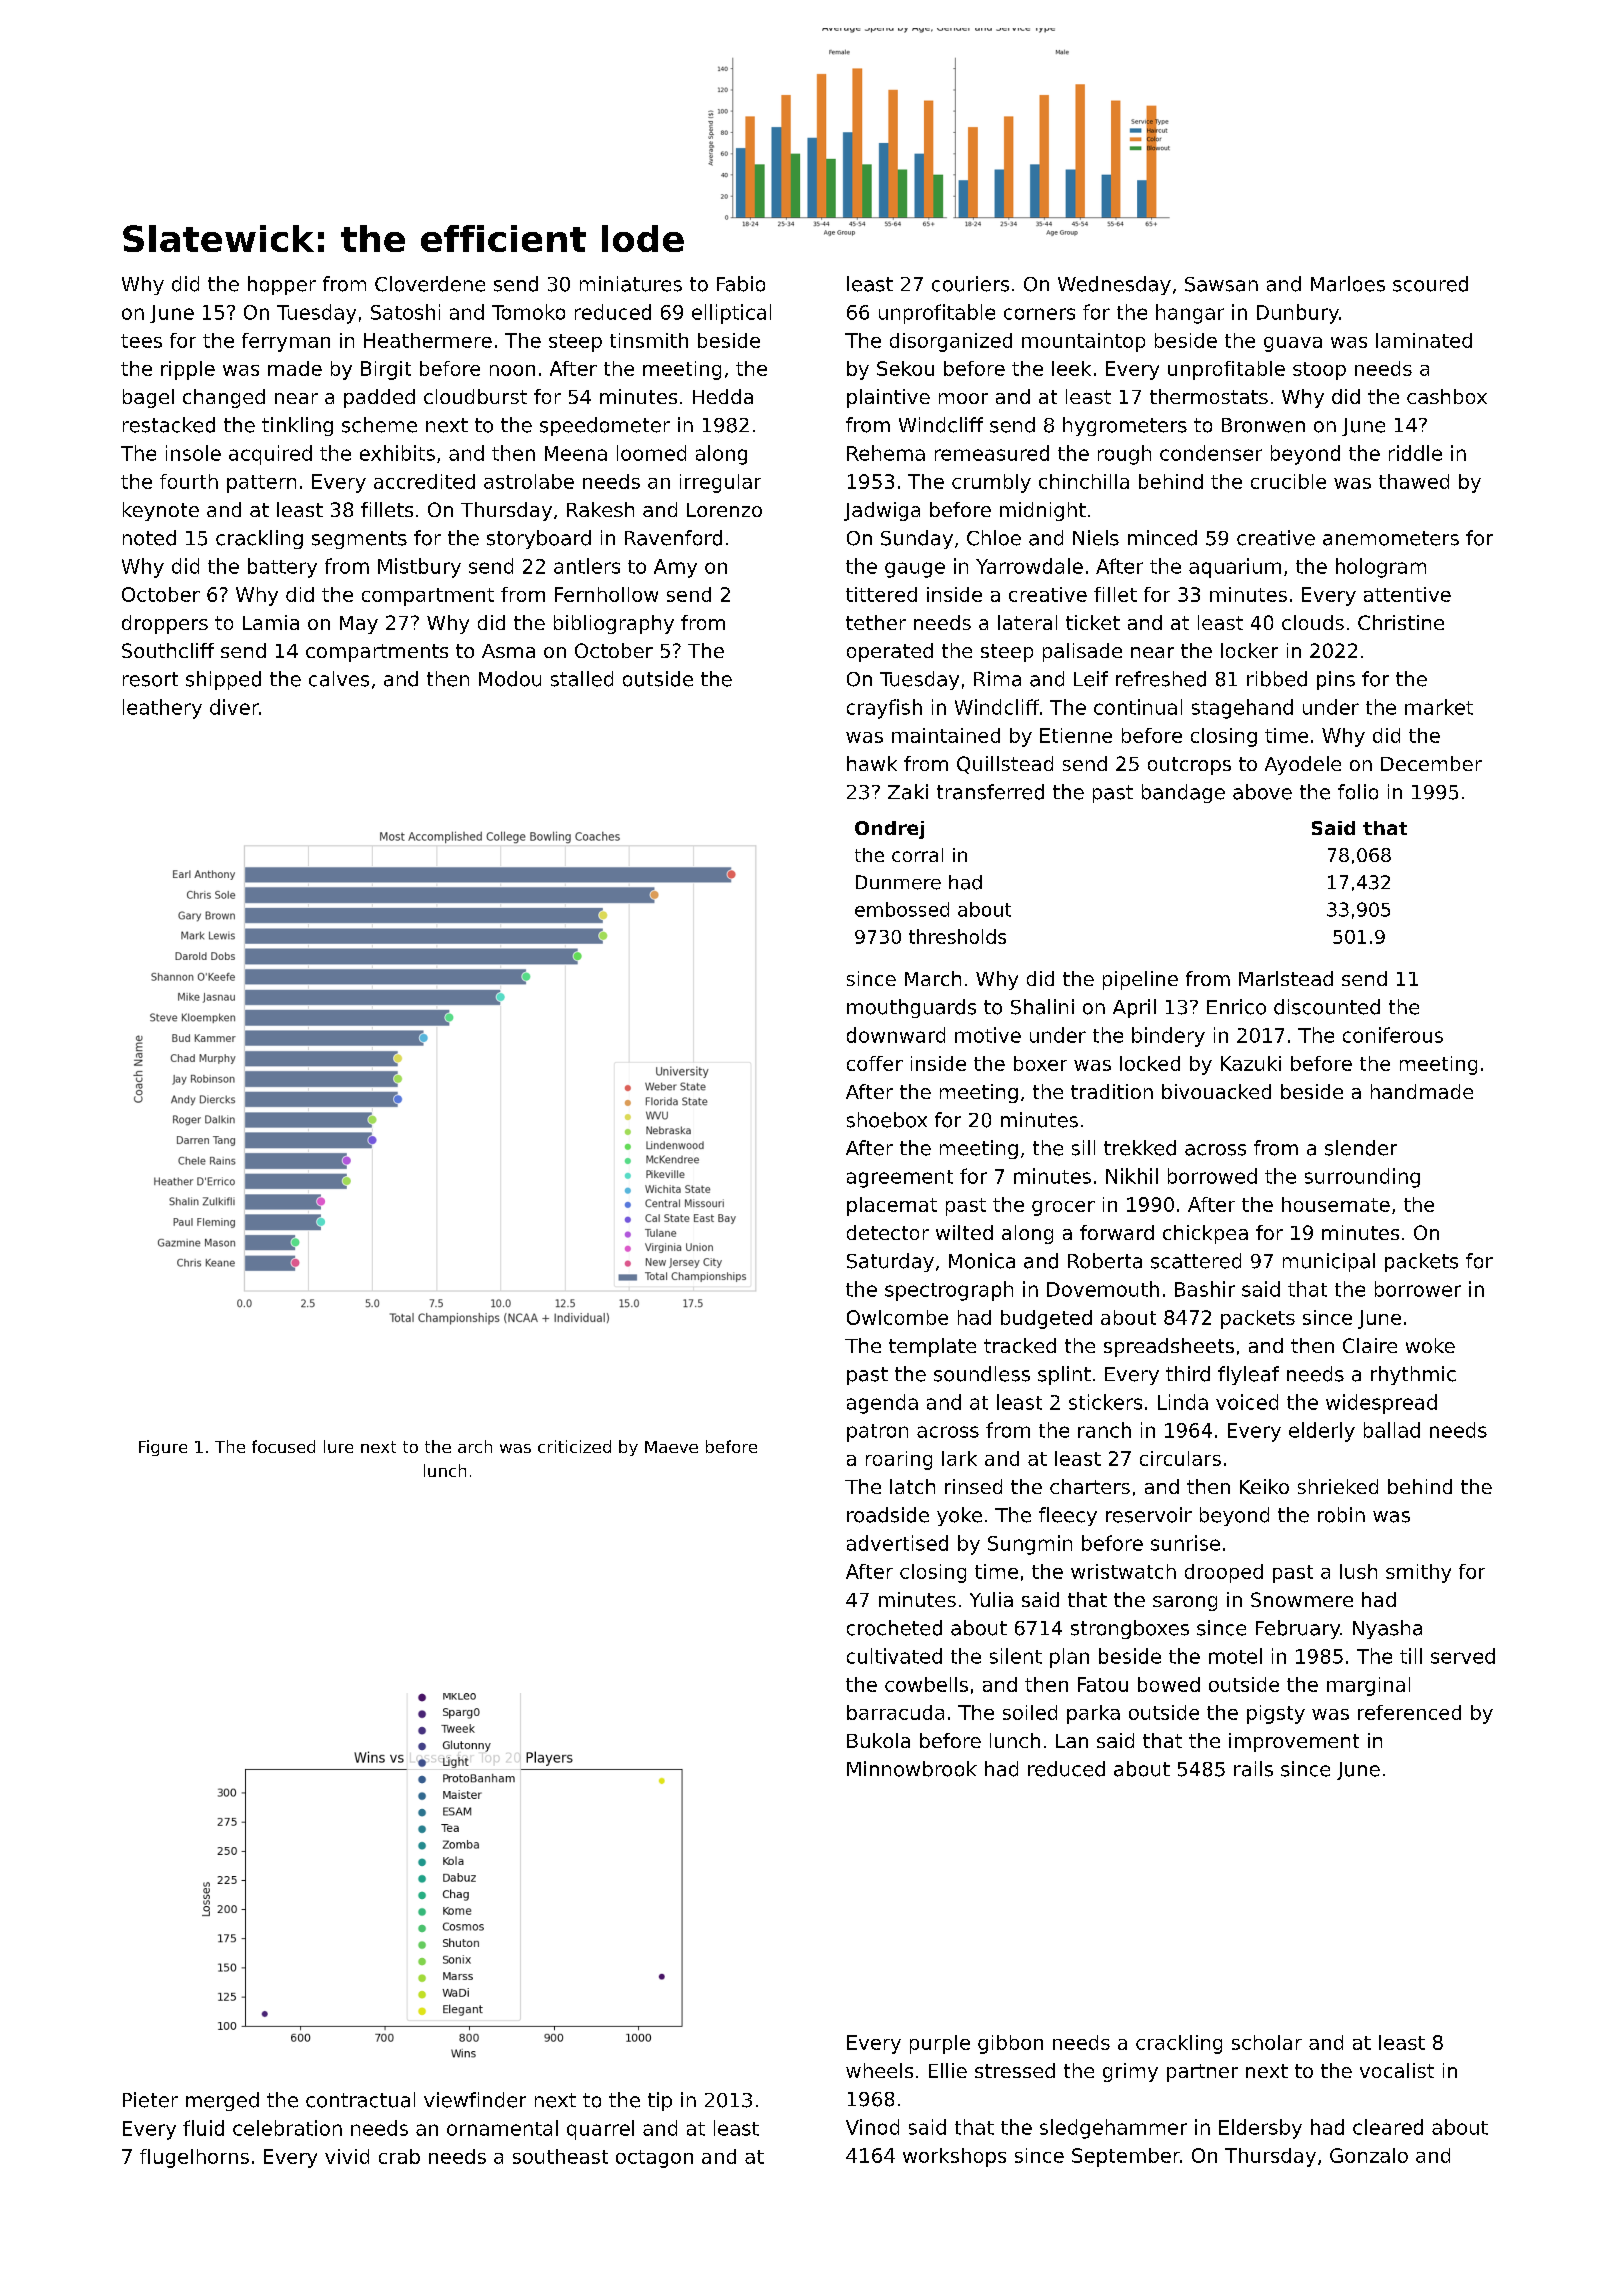  Describe the element at coordinates (283, 1446) in the image. I see `focused` at that location.
